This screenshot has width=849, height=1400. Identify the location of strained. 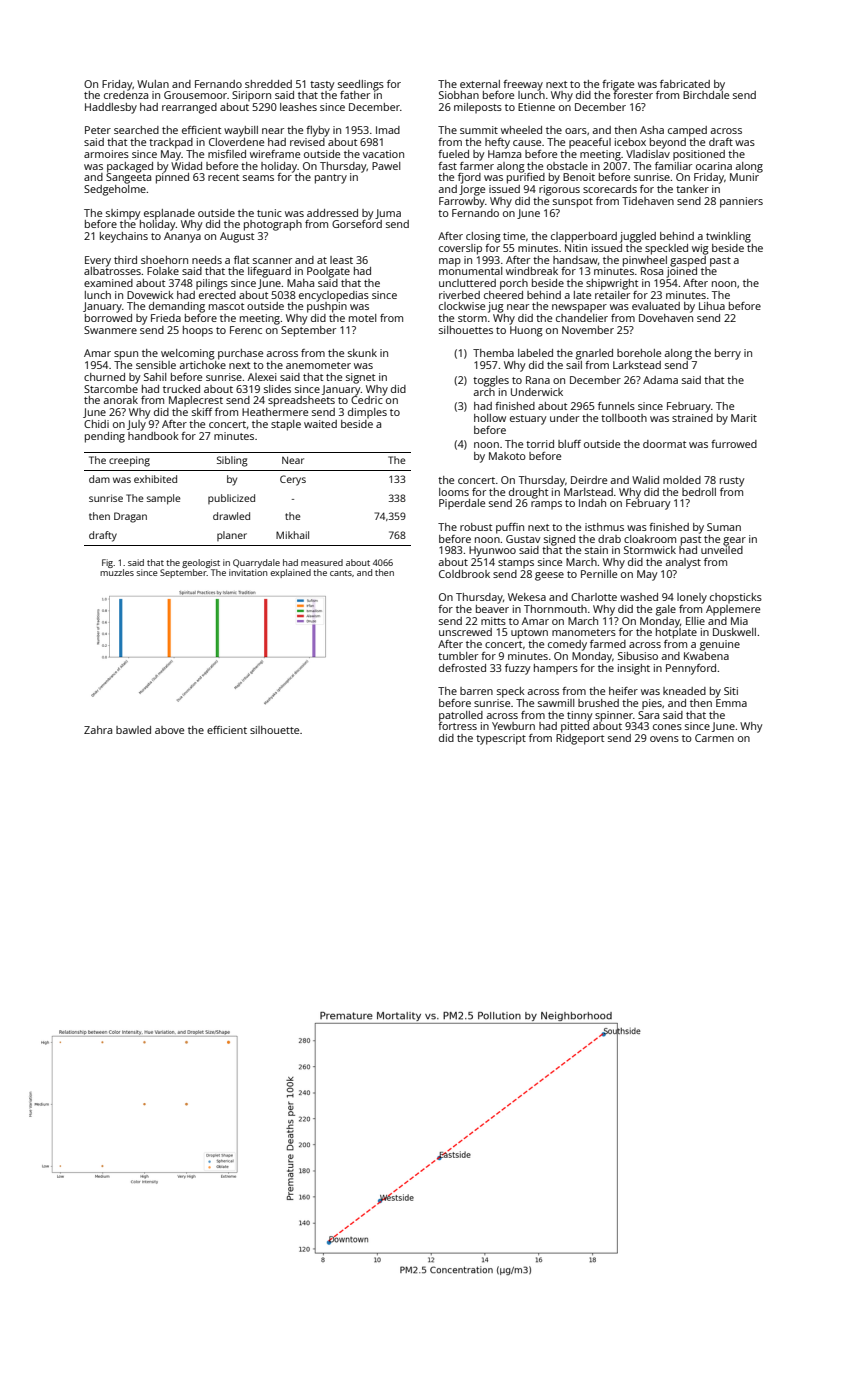
(692, 418).
